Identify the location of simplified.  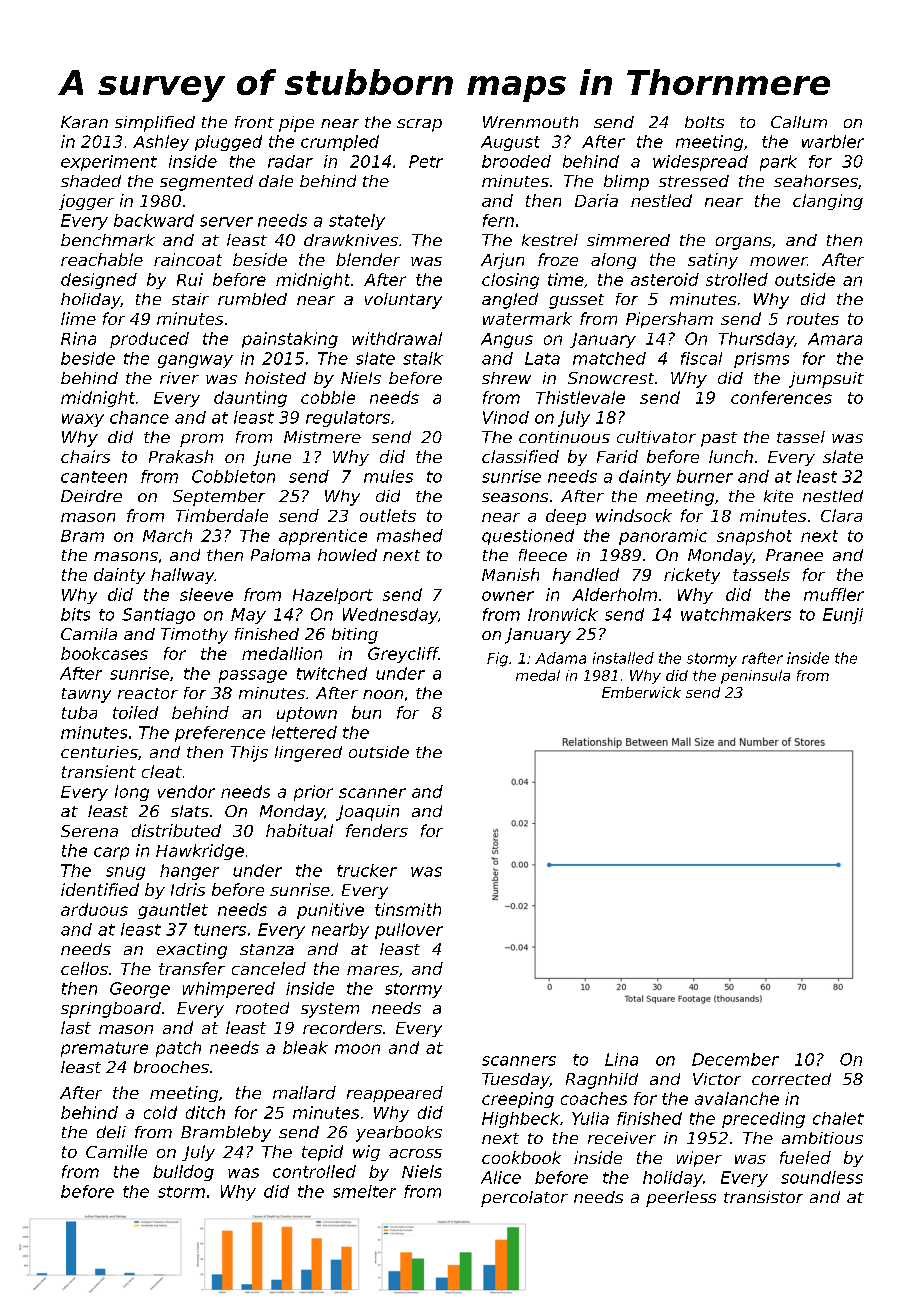
(155, 124).
